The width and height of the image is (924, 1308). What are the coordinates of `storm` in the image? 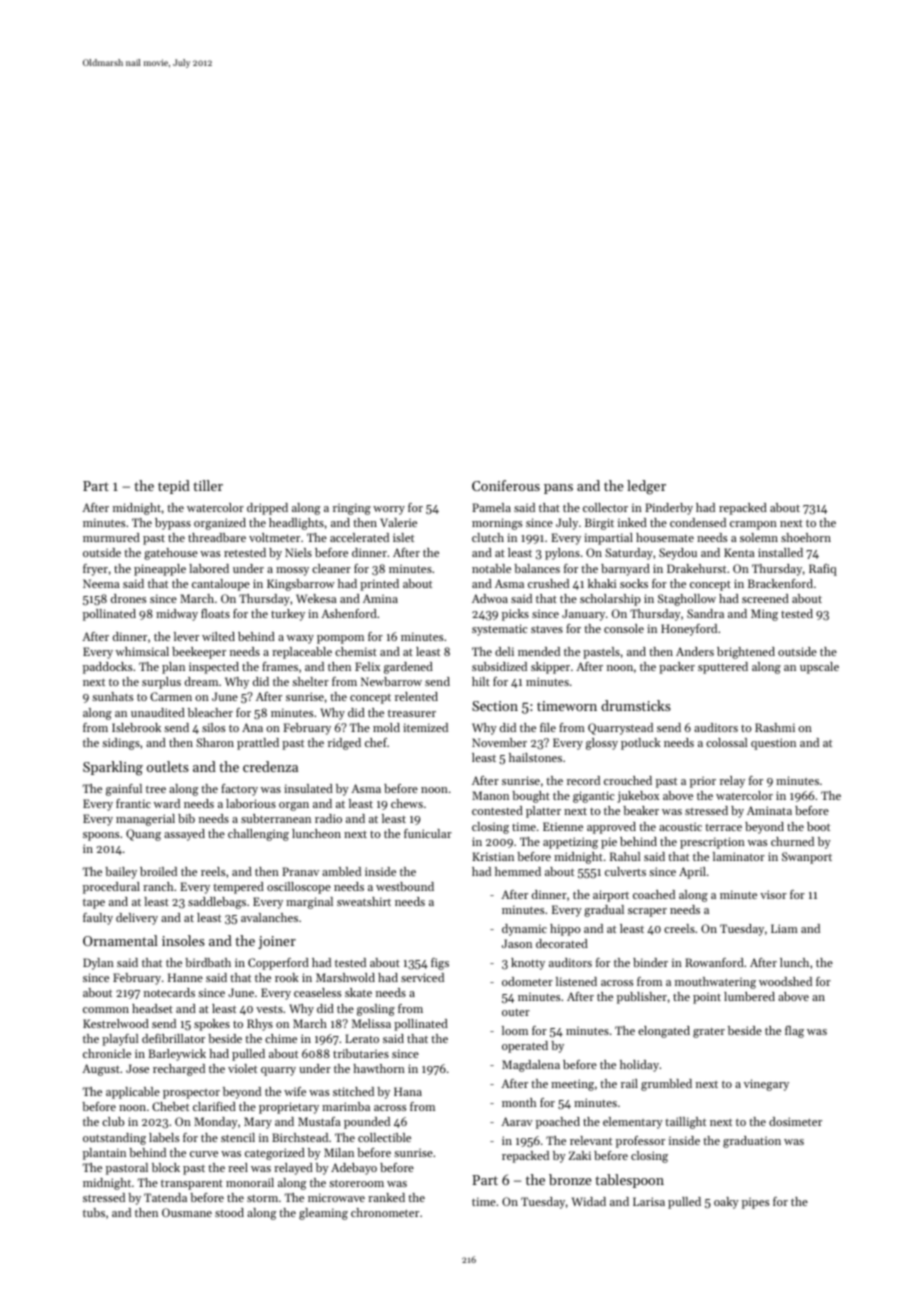 It's located at (262, 1198).
